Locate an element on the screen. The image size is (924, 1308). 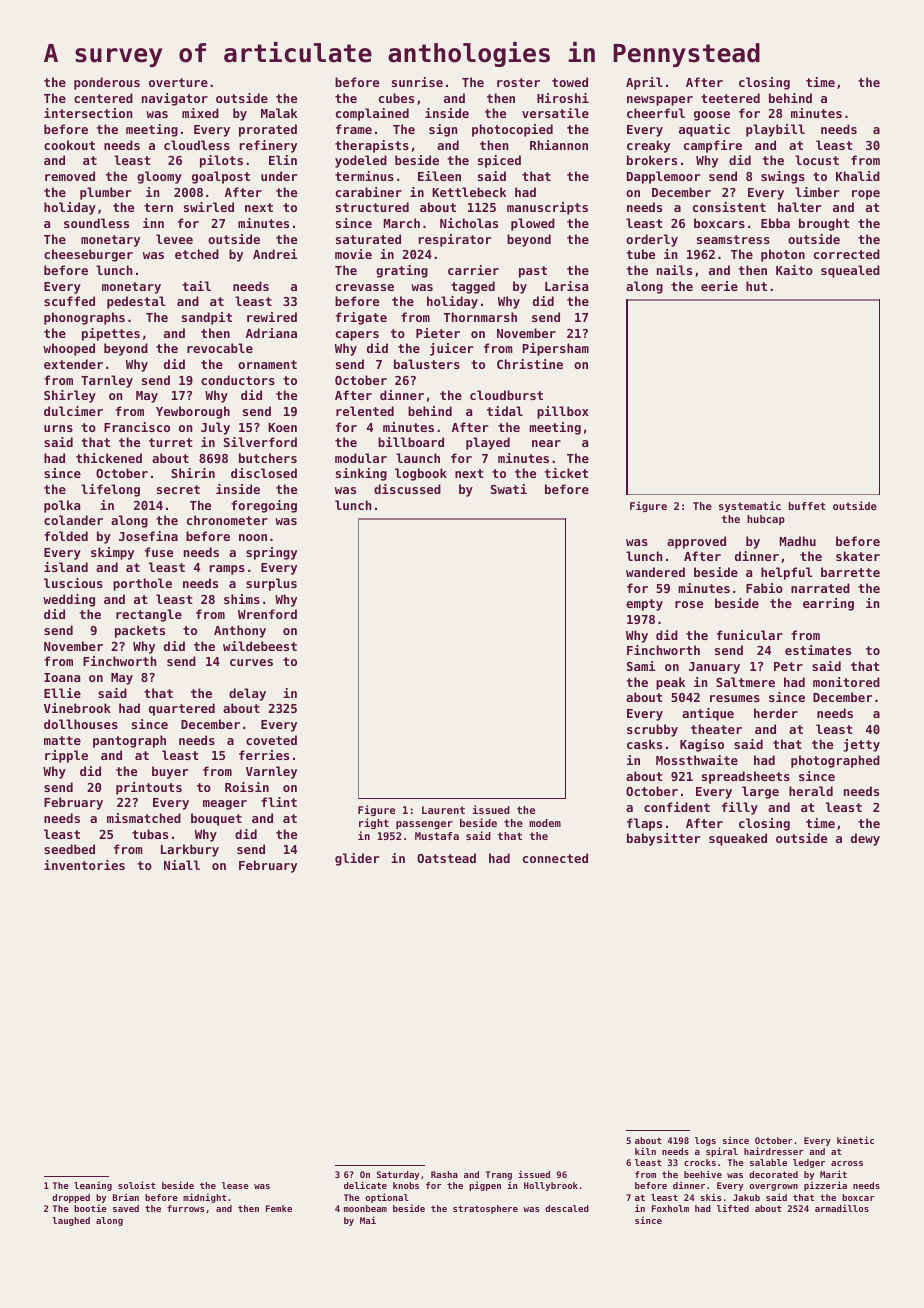
surplus is located at coordinates (271, 584).
